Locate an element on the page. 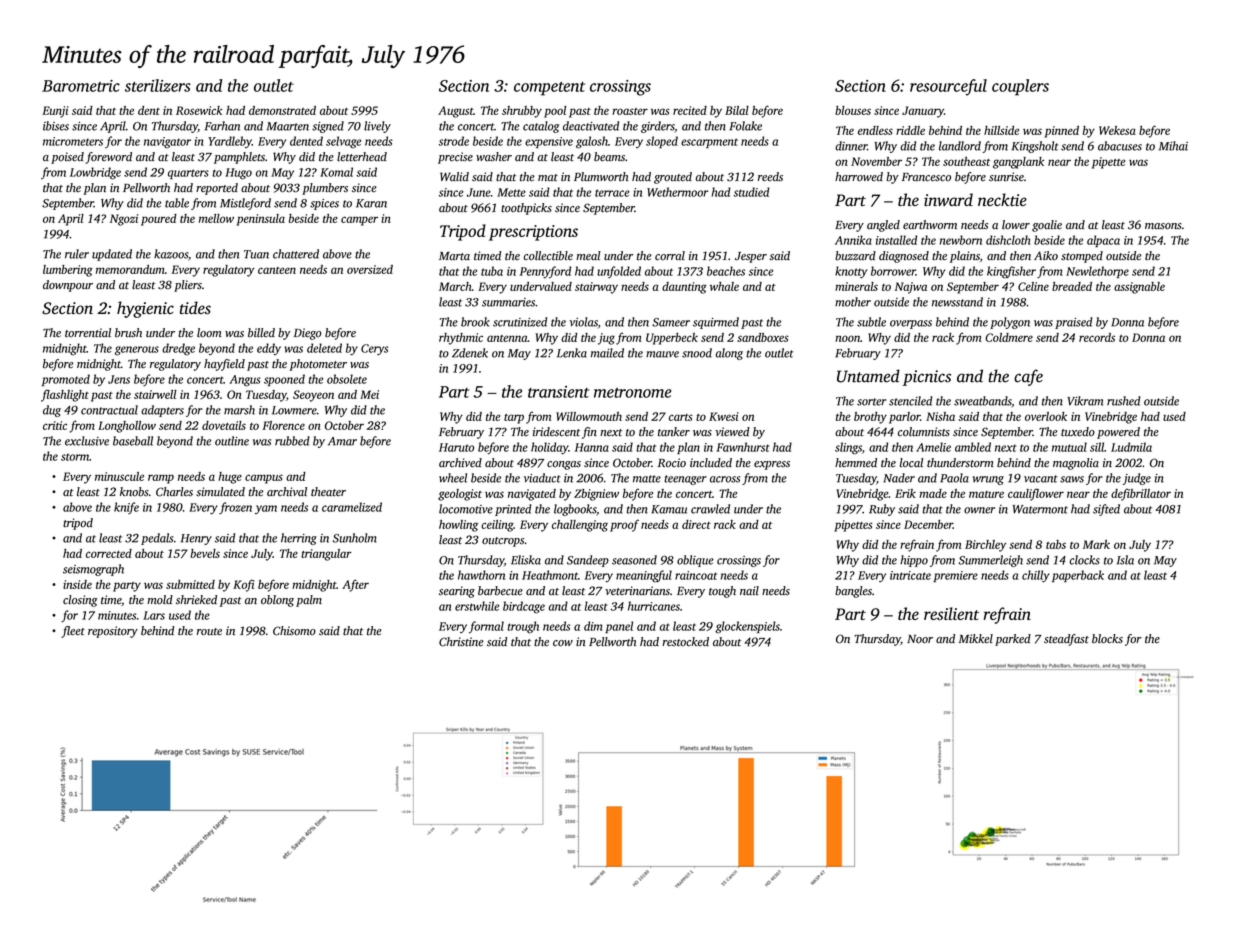 The image size is (1233, 952). Chisomo is located at coordinates (294, 631).
